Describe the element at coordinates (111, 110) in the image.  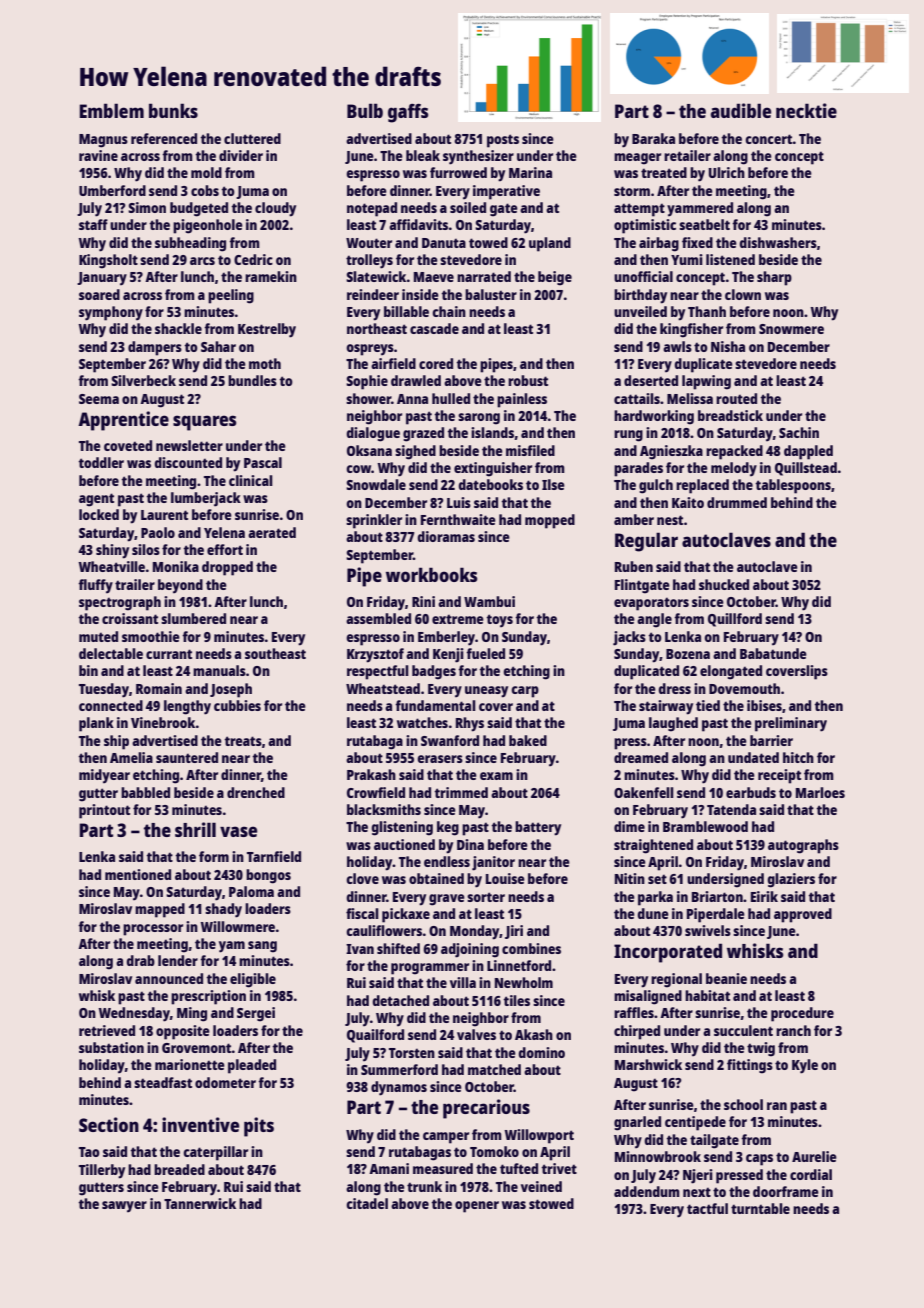
I see `Emblem` at that location.
